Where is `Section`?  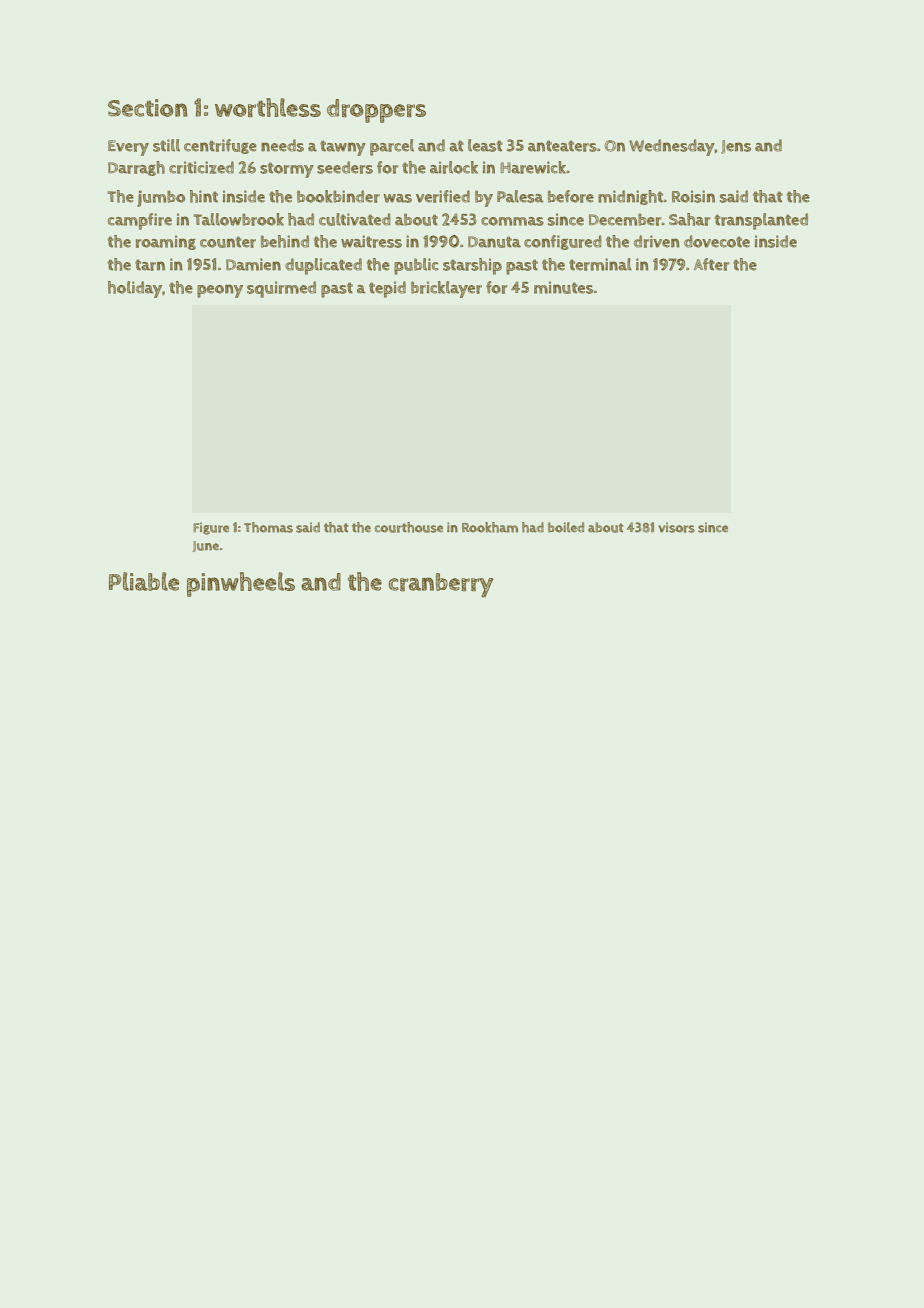
Section is located at coordinates (147, 108).
